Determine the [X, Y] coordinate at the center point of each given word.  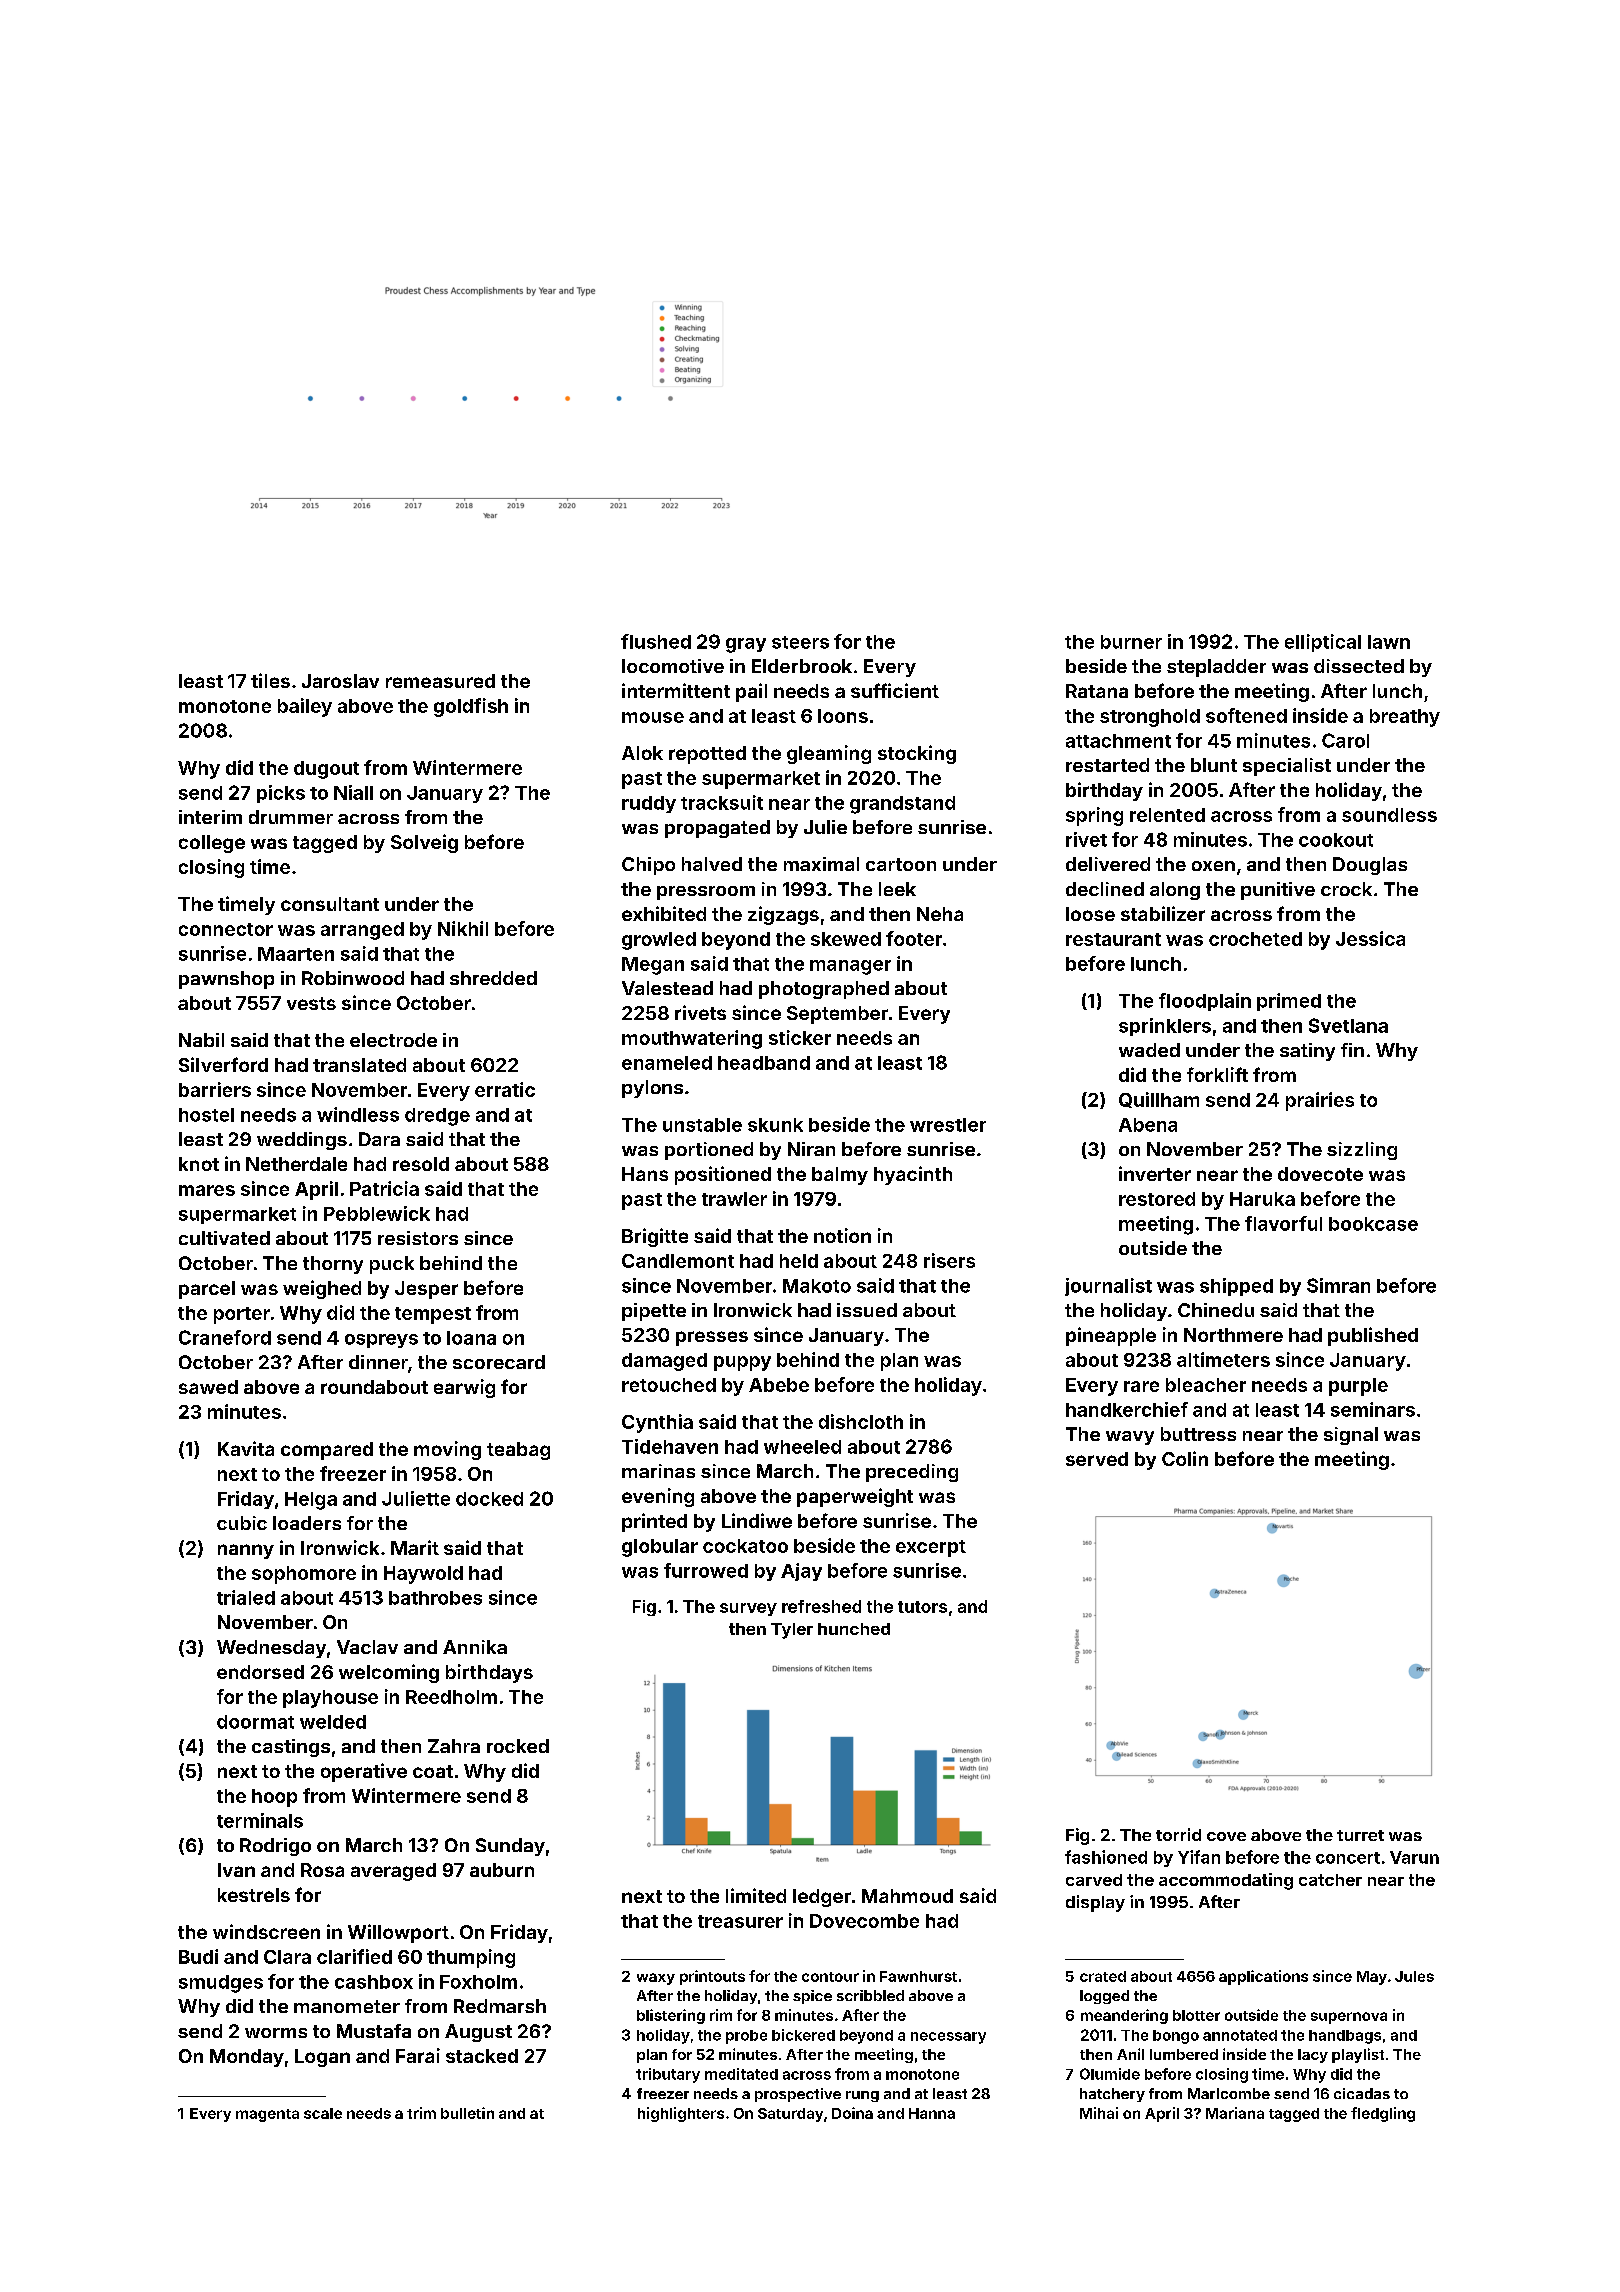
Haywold [423, 1575]
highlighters [681, 2114]
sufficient [895, 690]
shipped [1236, 1287]
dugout [326, 770]
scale [323, 2113]
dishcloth [861, 1421]
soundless [1389, 815]
